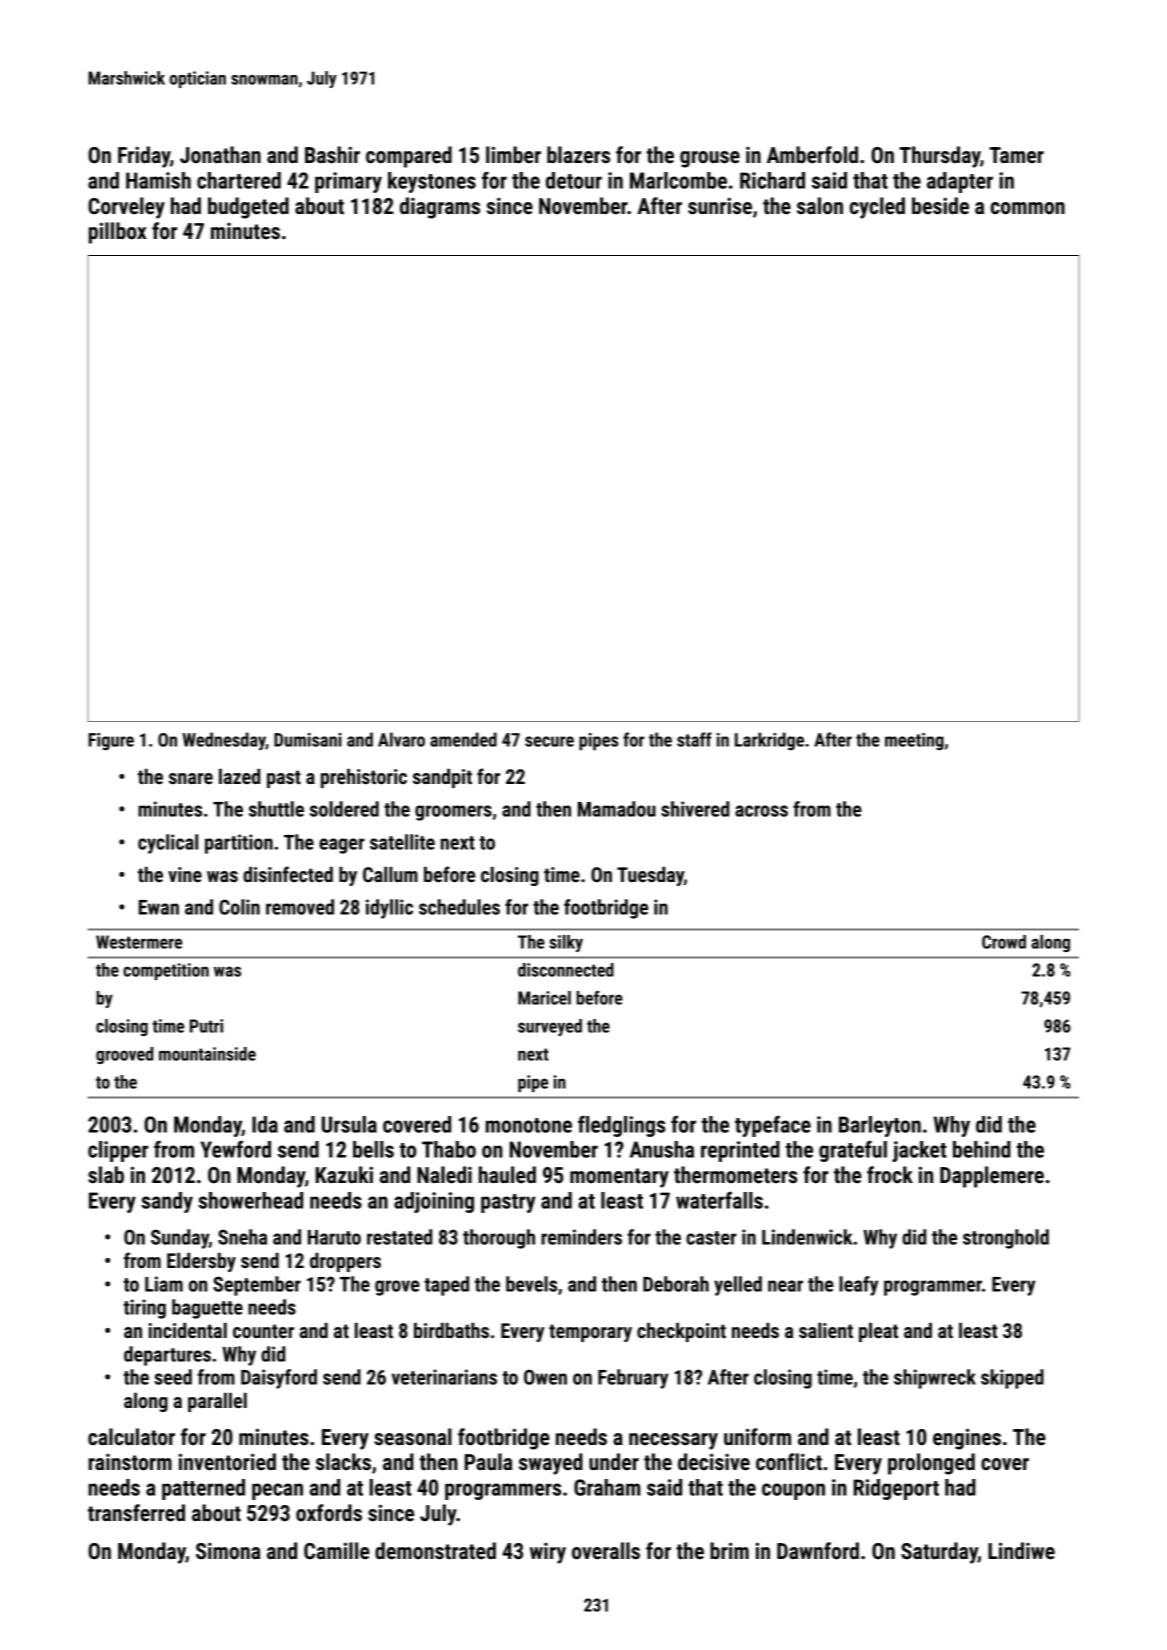 The width and height of the document is (1167, 1650). What do you see at coordinates (136, 1513) in the document?
I see `transferred` at bounding box center [136, 1513].
